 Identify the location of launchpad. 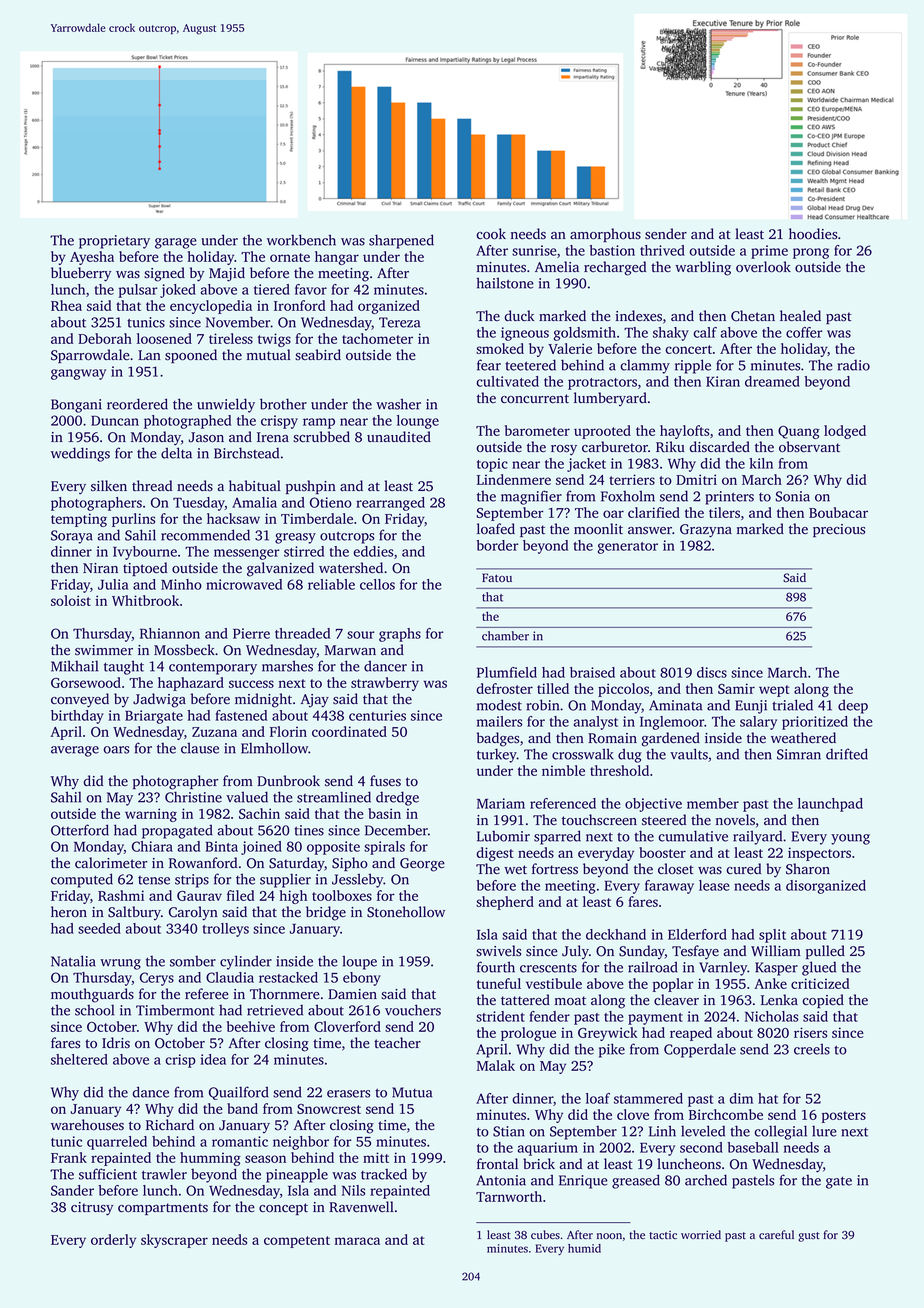
(830, 805).
